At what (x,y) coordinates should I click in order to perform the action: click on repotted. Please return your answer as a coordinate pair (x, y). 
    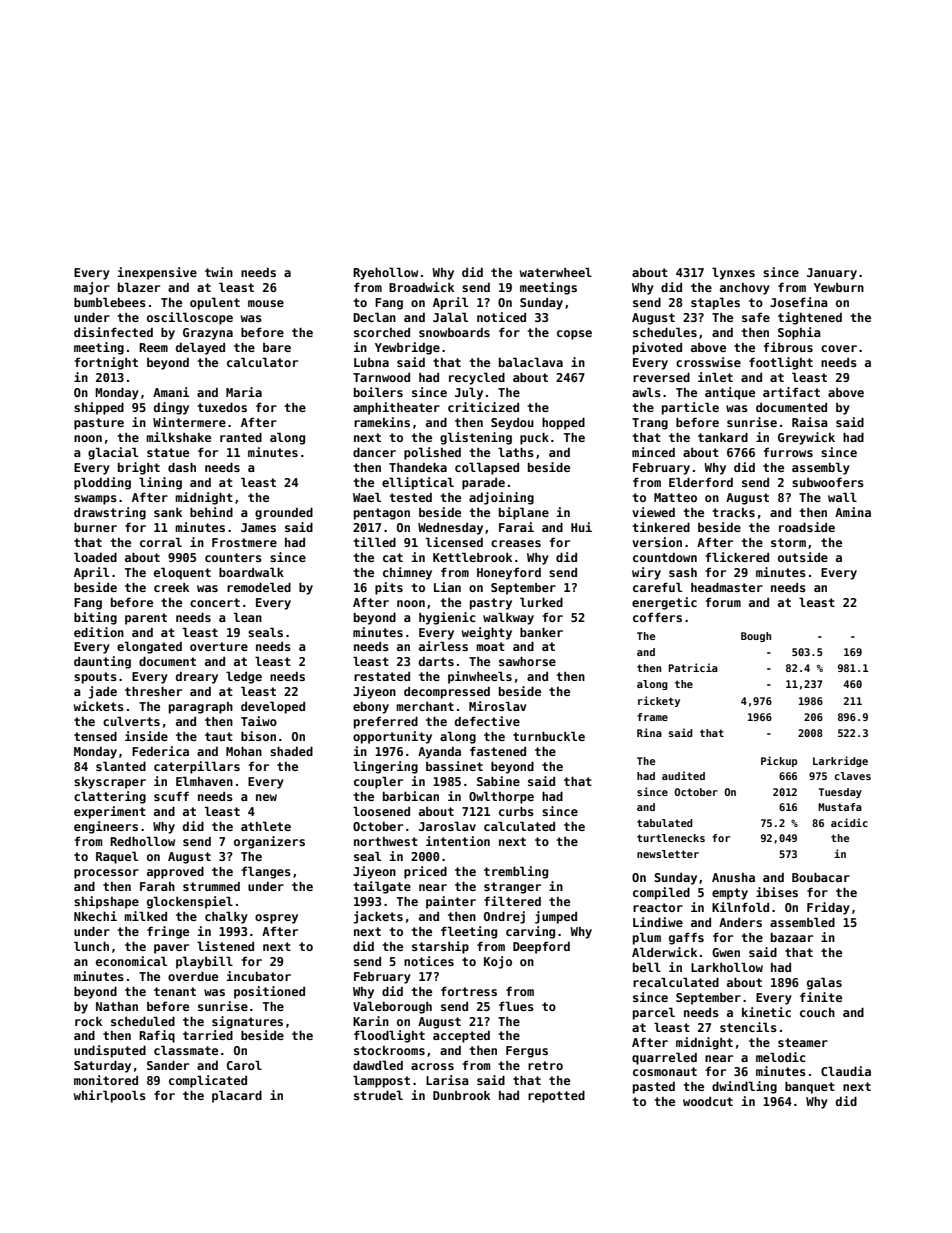
    Looking at the image, I should click on (556, 1096).
